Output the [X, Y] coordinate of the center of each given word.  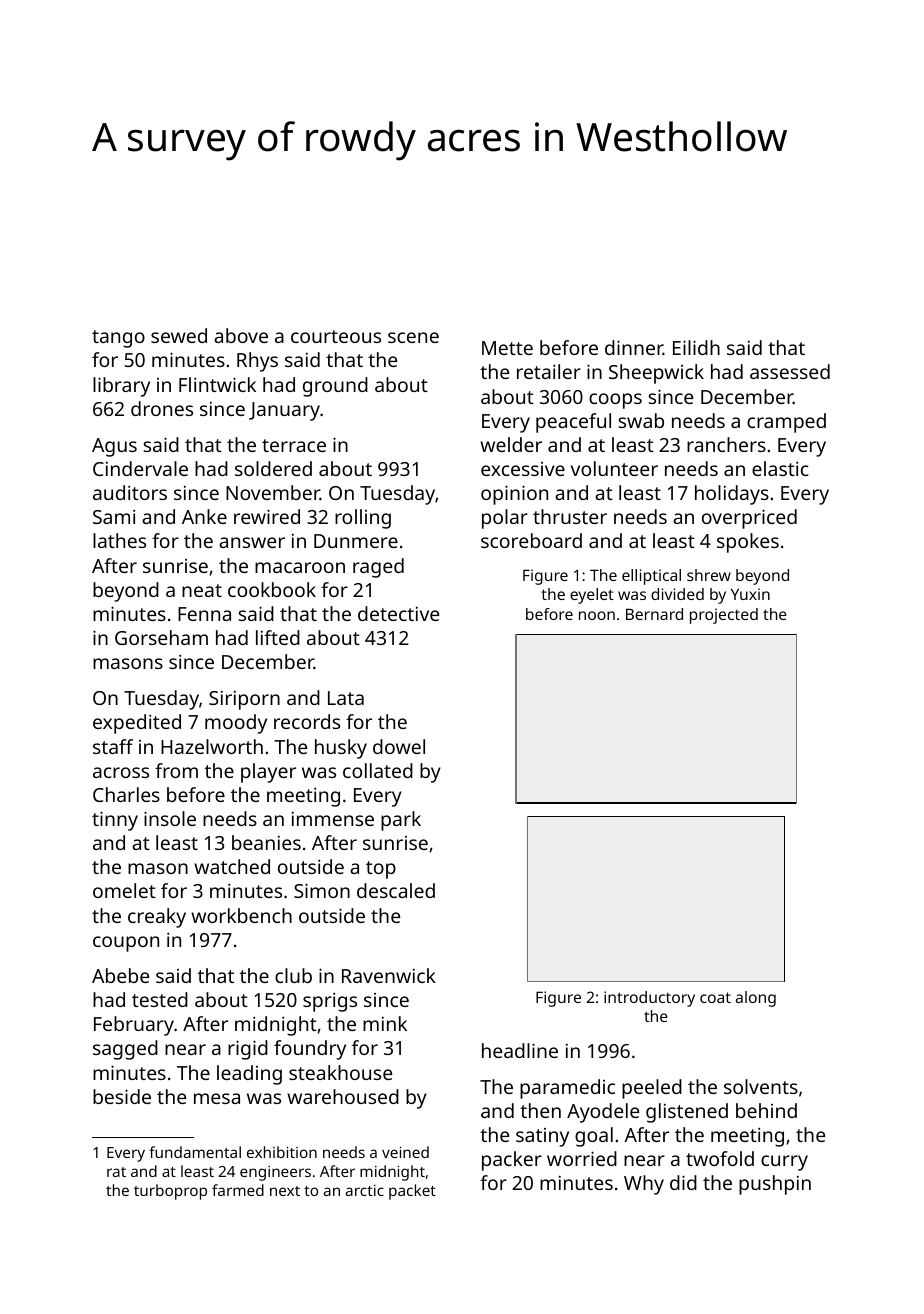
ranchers [726, 444]
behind [766, 1110]
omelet [124, 890]
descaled [396, 890]
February [134, 1026]
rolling [363, 519]
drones [162, 408]
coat [715, 997]
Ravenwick [389, 975]
